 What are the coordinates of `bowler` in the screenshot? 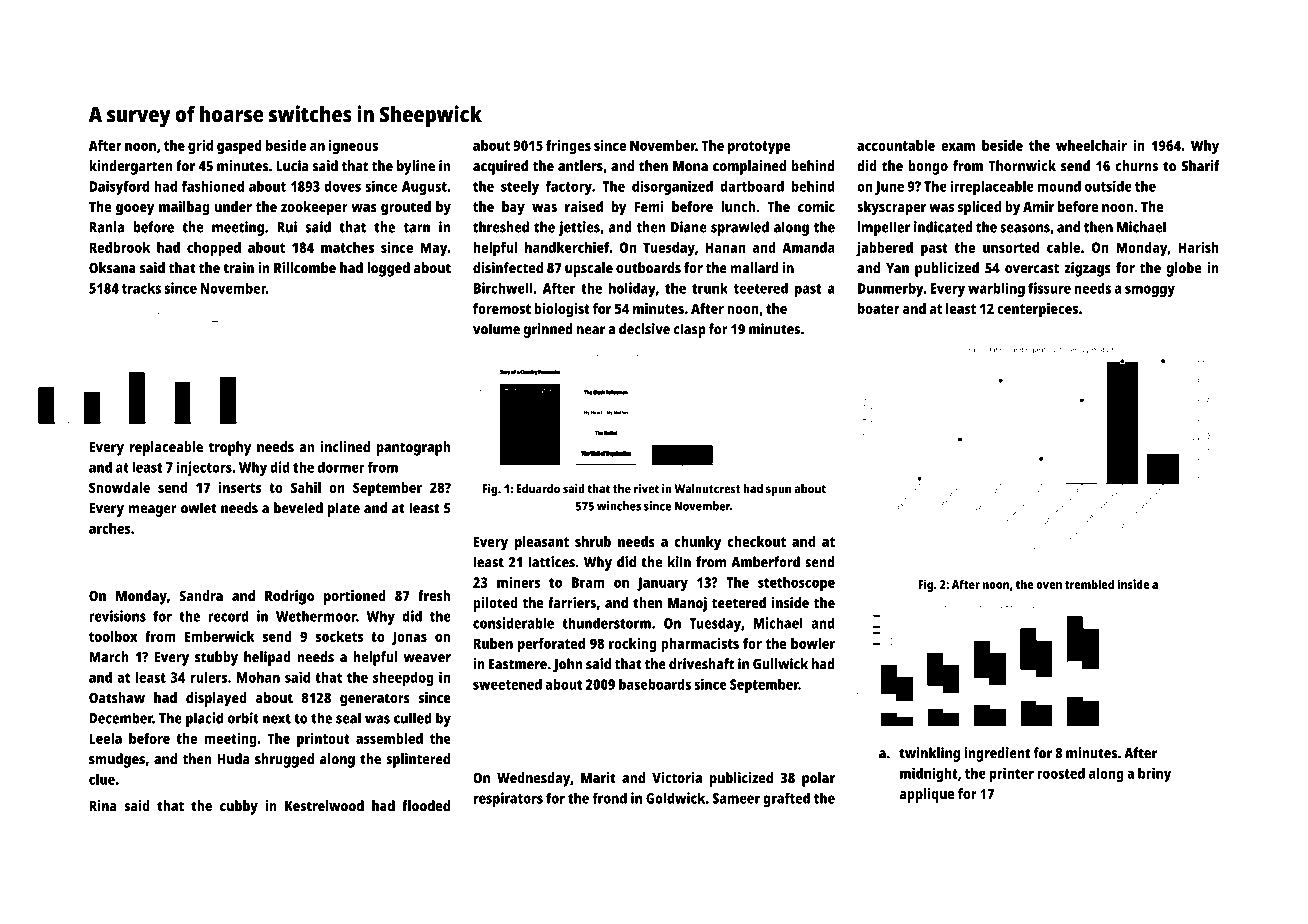 It's located at (813, 643).
